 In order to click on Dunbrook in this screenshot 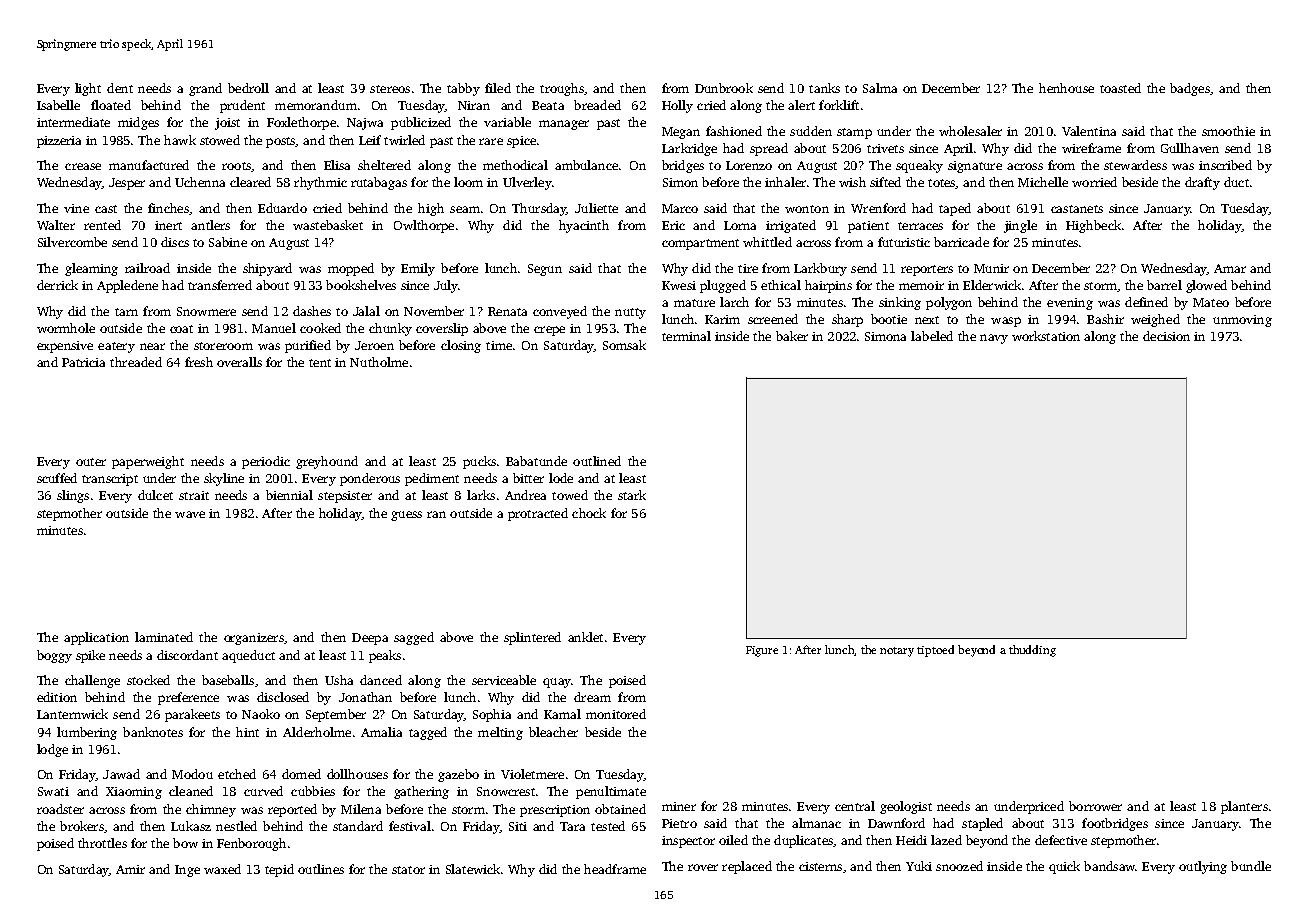, I will do `click(724, 88)`.
